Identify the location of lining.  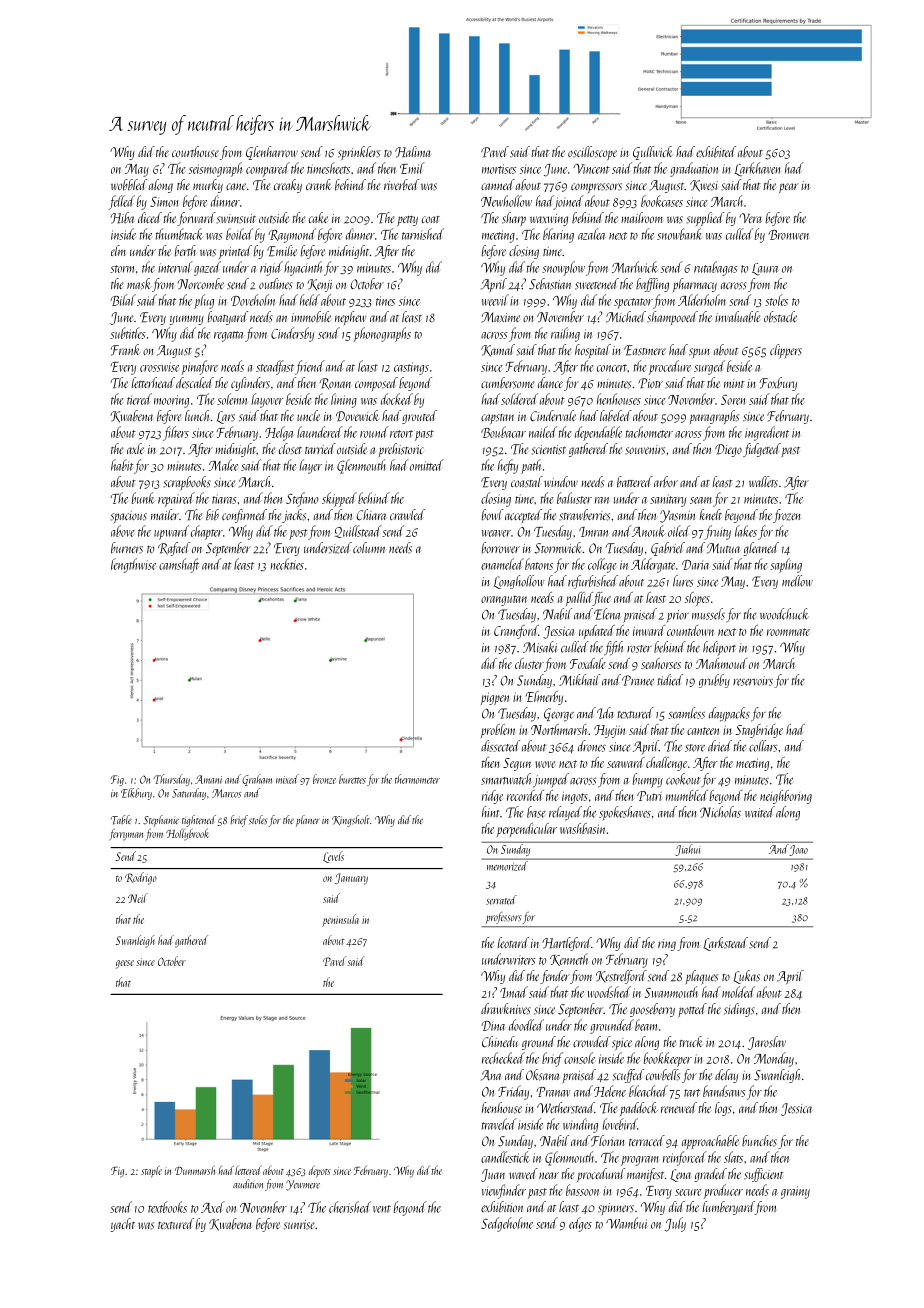
(344, 400).
